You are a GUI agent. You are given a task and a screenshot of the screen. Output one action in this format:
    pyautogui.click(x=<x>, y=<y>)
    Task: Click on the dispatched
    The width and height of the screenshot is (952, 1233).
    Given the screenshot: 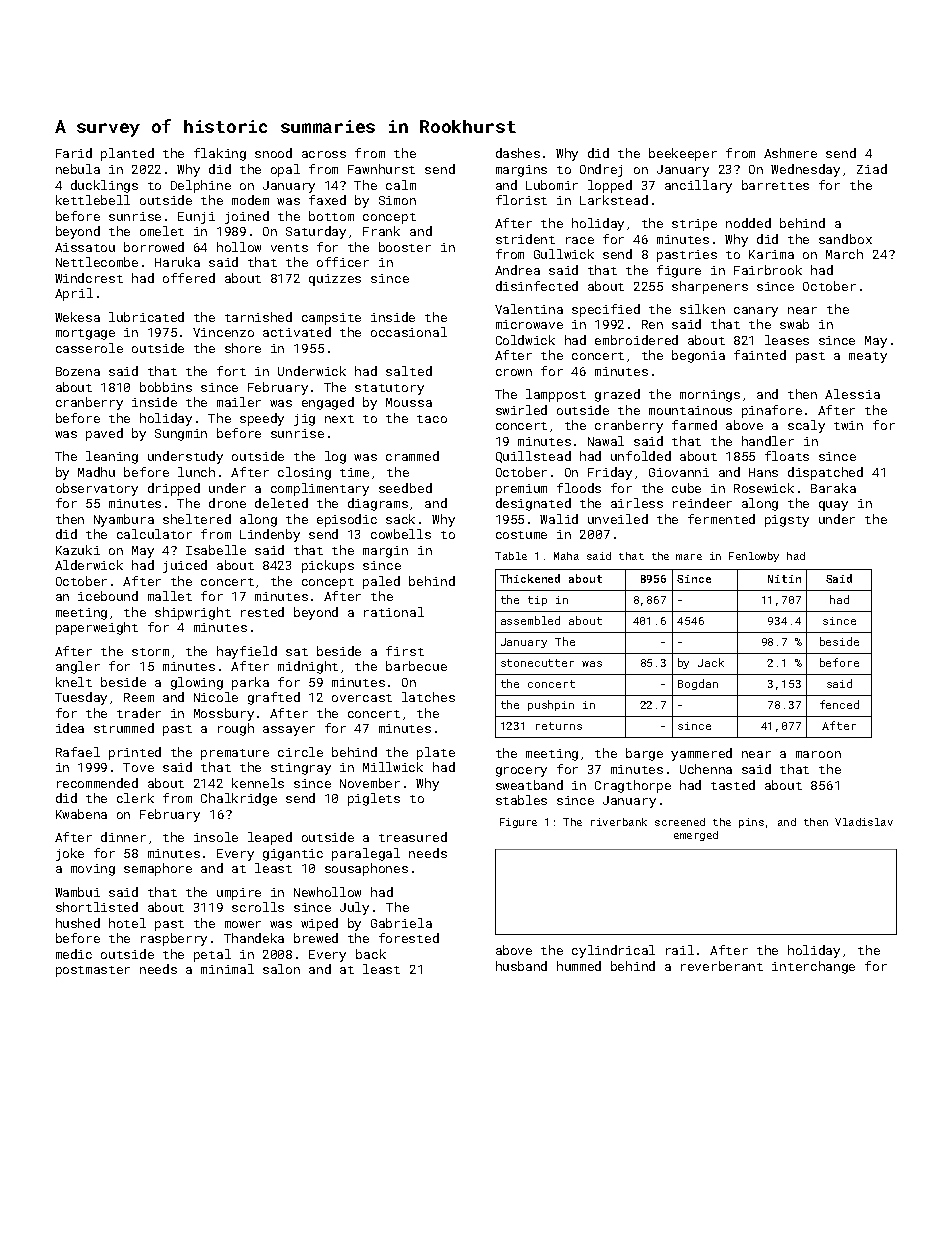 What is the action you would take?
    pyautogui.click(x=825, y=473)
